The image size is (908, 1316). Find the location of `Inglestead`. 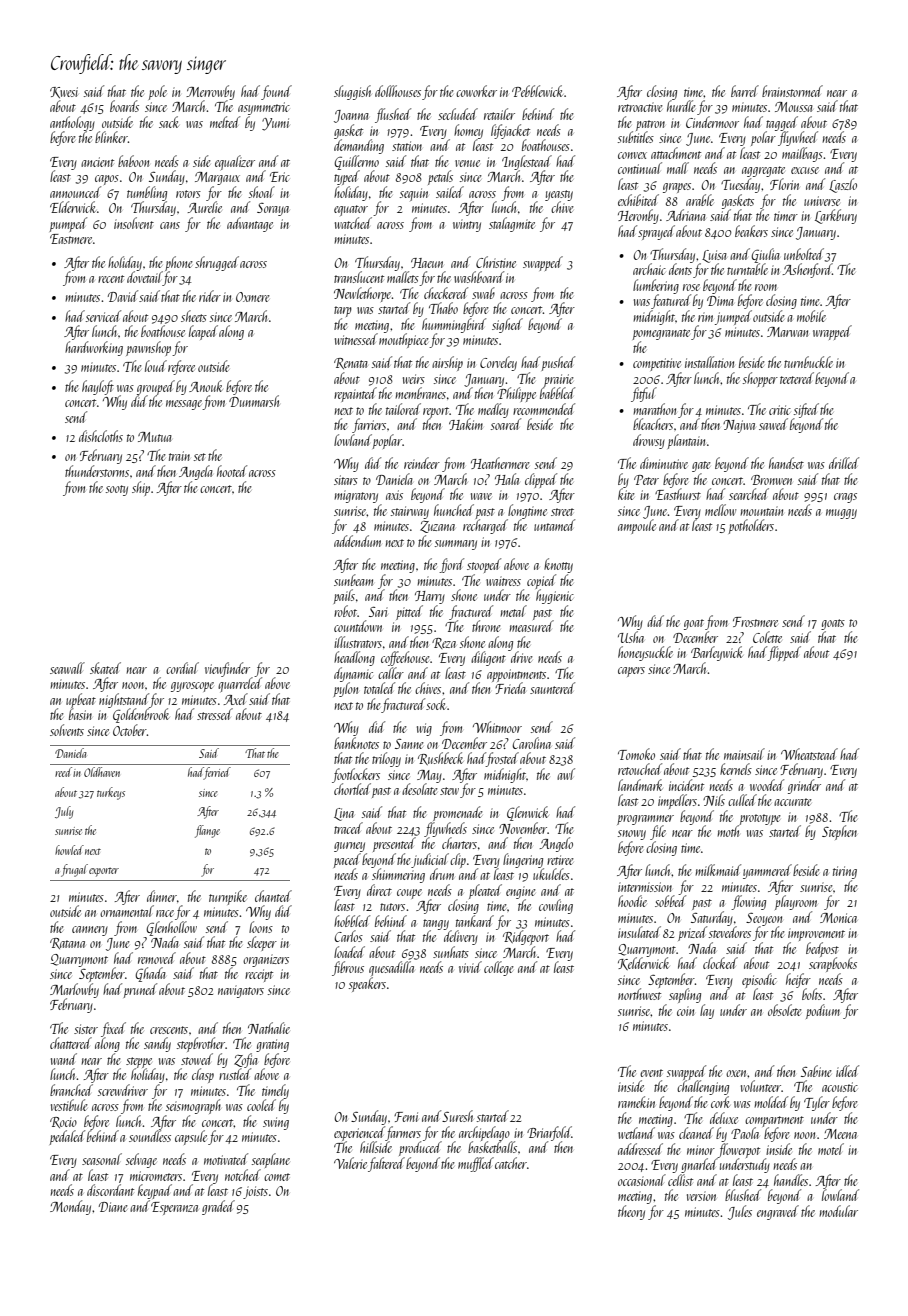

Inglestead is located at coordinates (527, 162).
